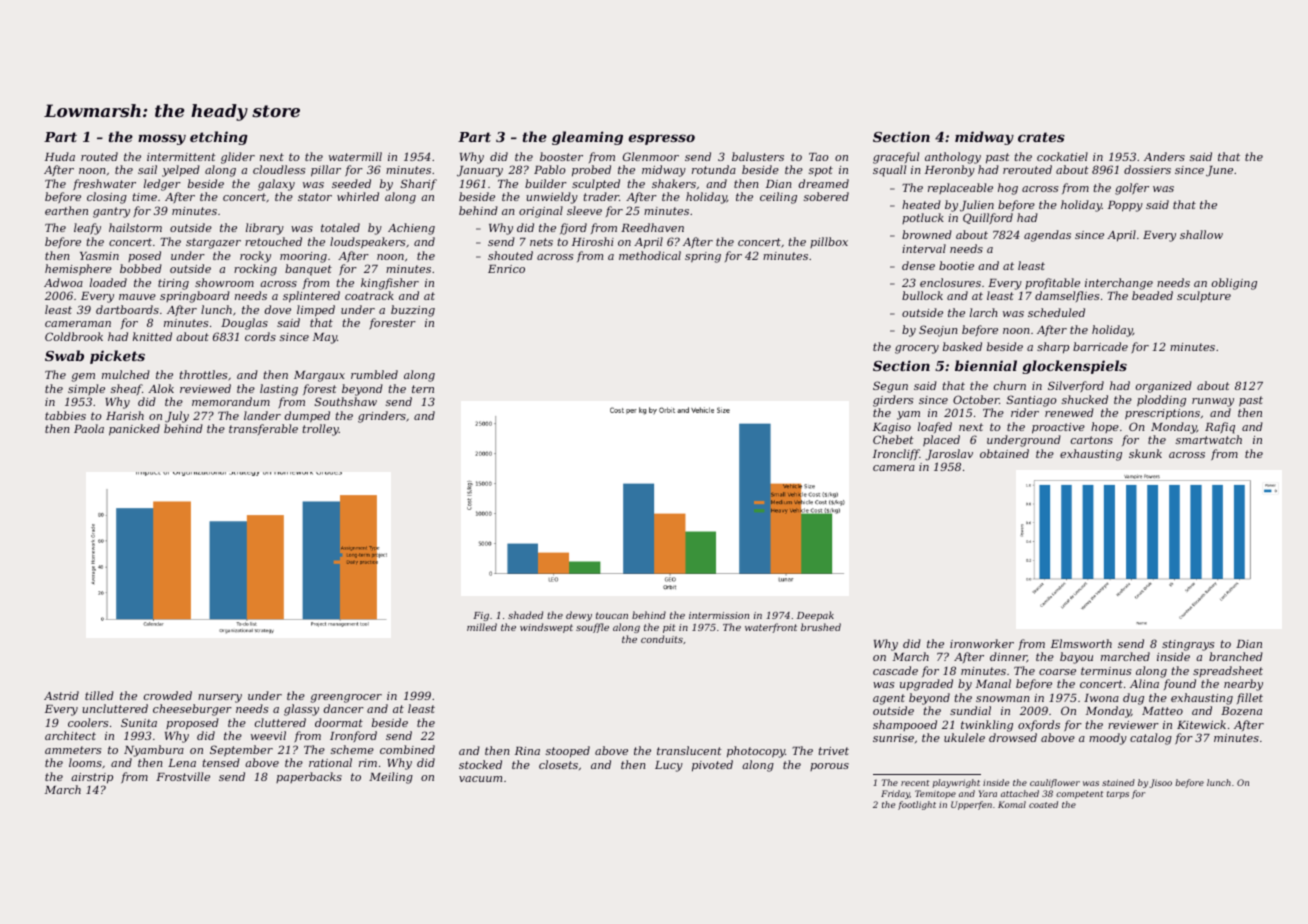 The image size is (1308, 924). I want to click on nursery, so click(220, 698).
